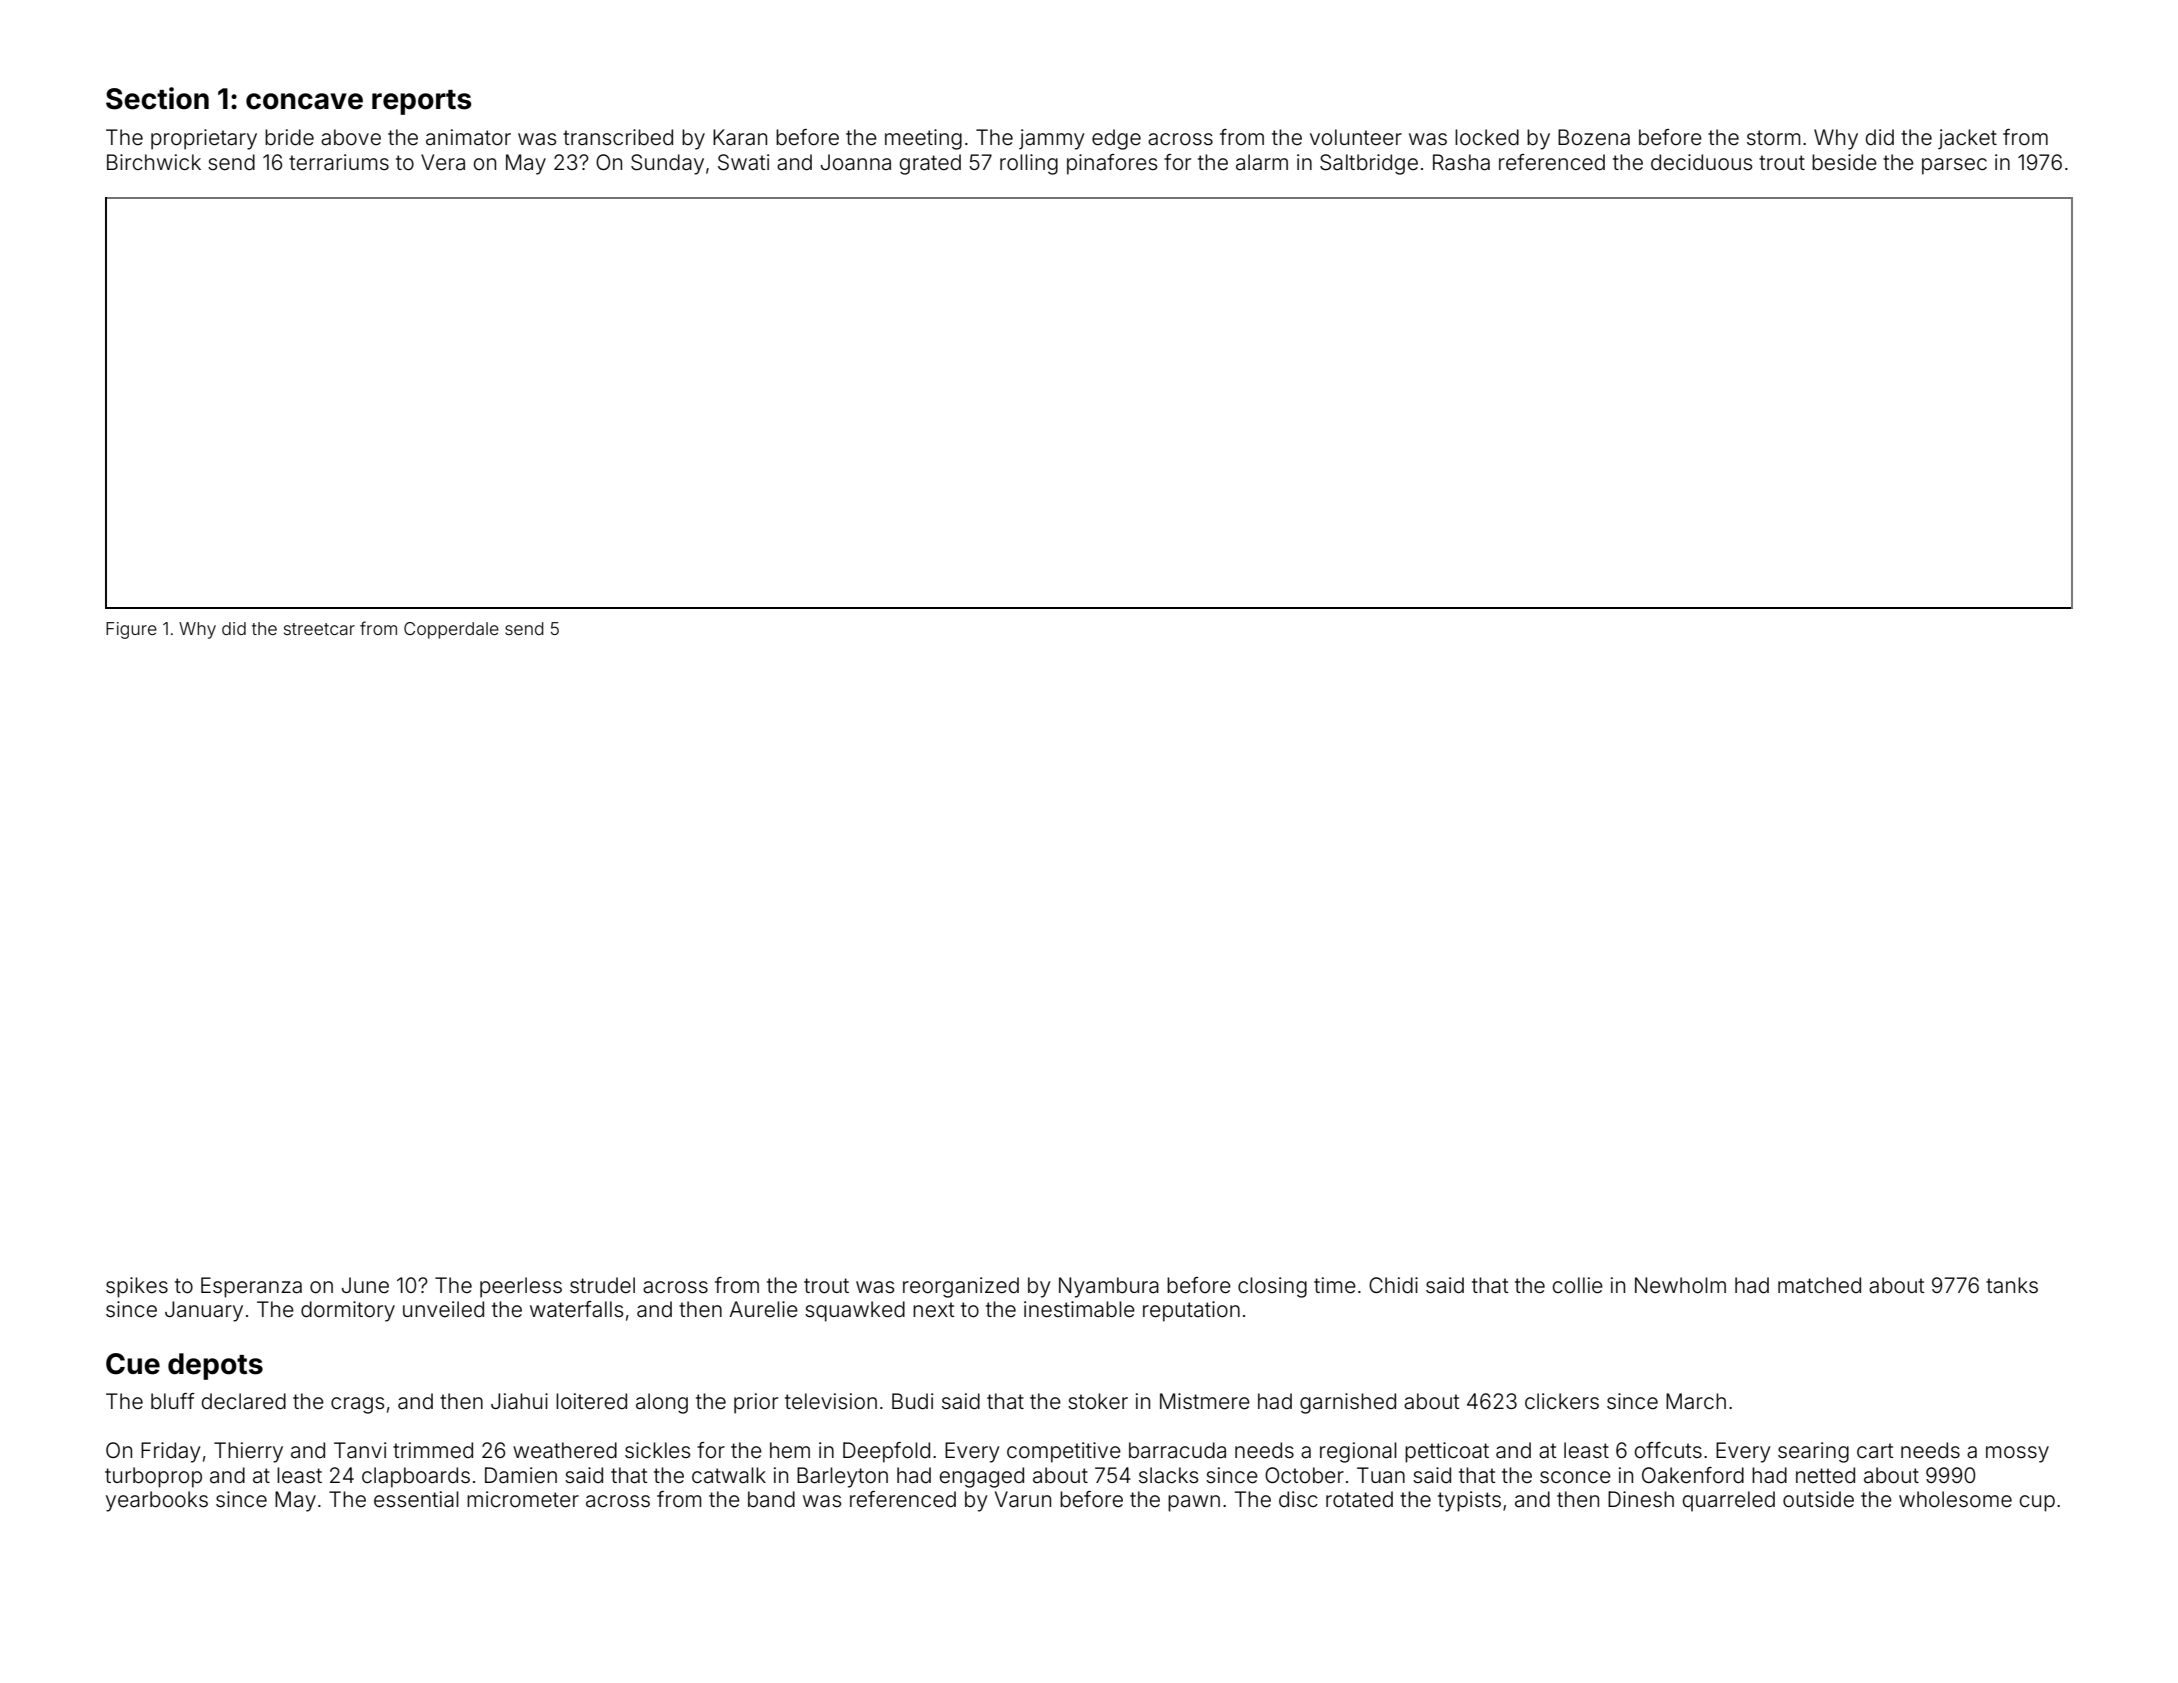  What do you see at coordinates (1954, 166) in the document?
I see `parsec` at bounding box center [1954, 166].
